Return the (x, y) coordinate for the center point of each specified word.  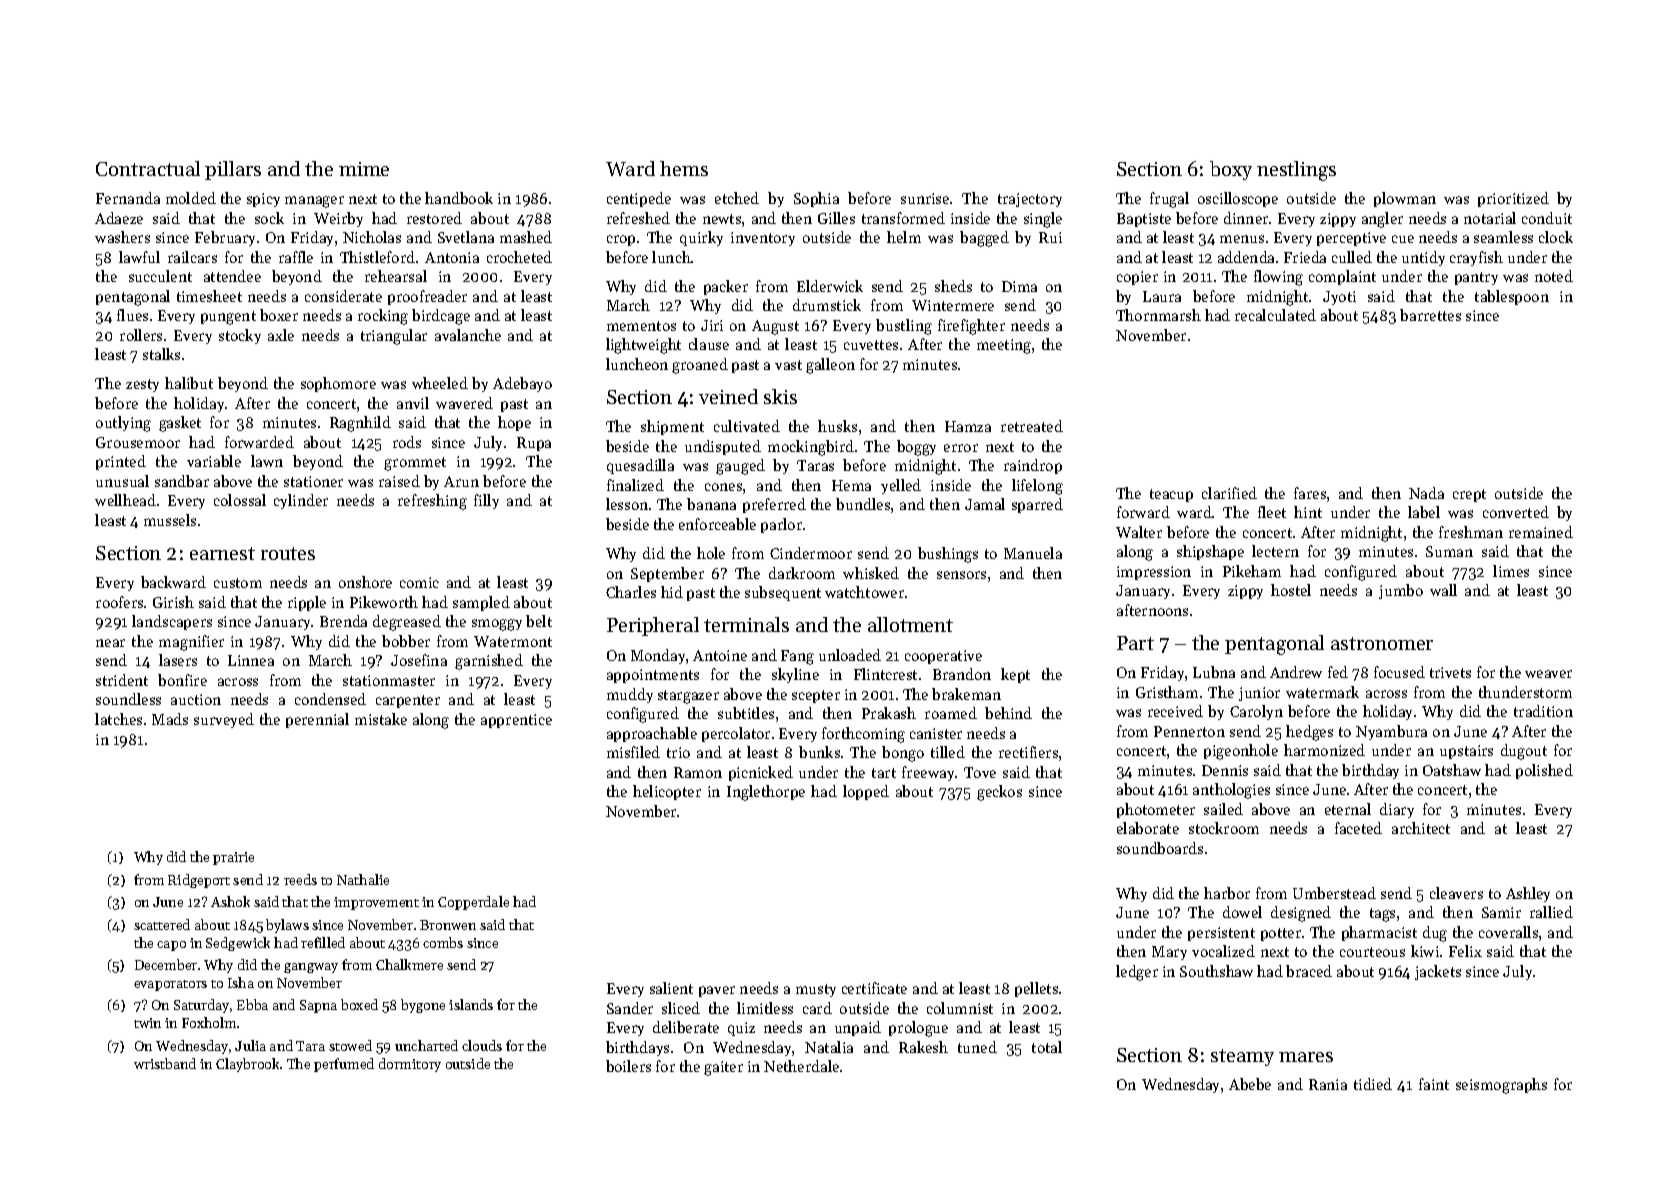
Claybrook (247, 1065)
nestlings (1296, 171)
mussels (170, 520)
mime (364, 169)
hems (684, 168)
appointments (653, 676)
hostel (1291, 590)
